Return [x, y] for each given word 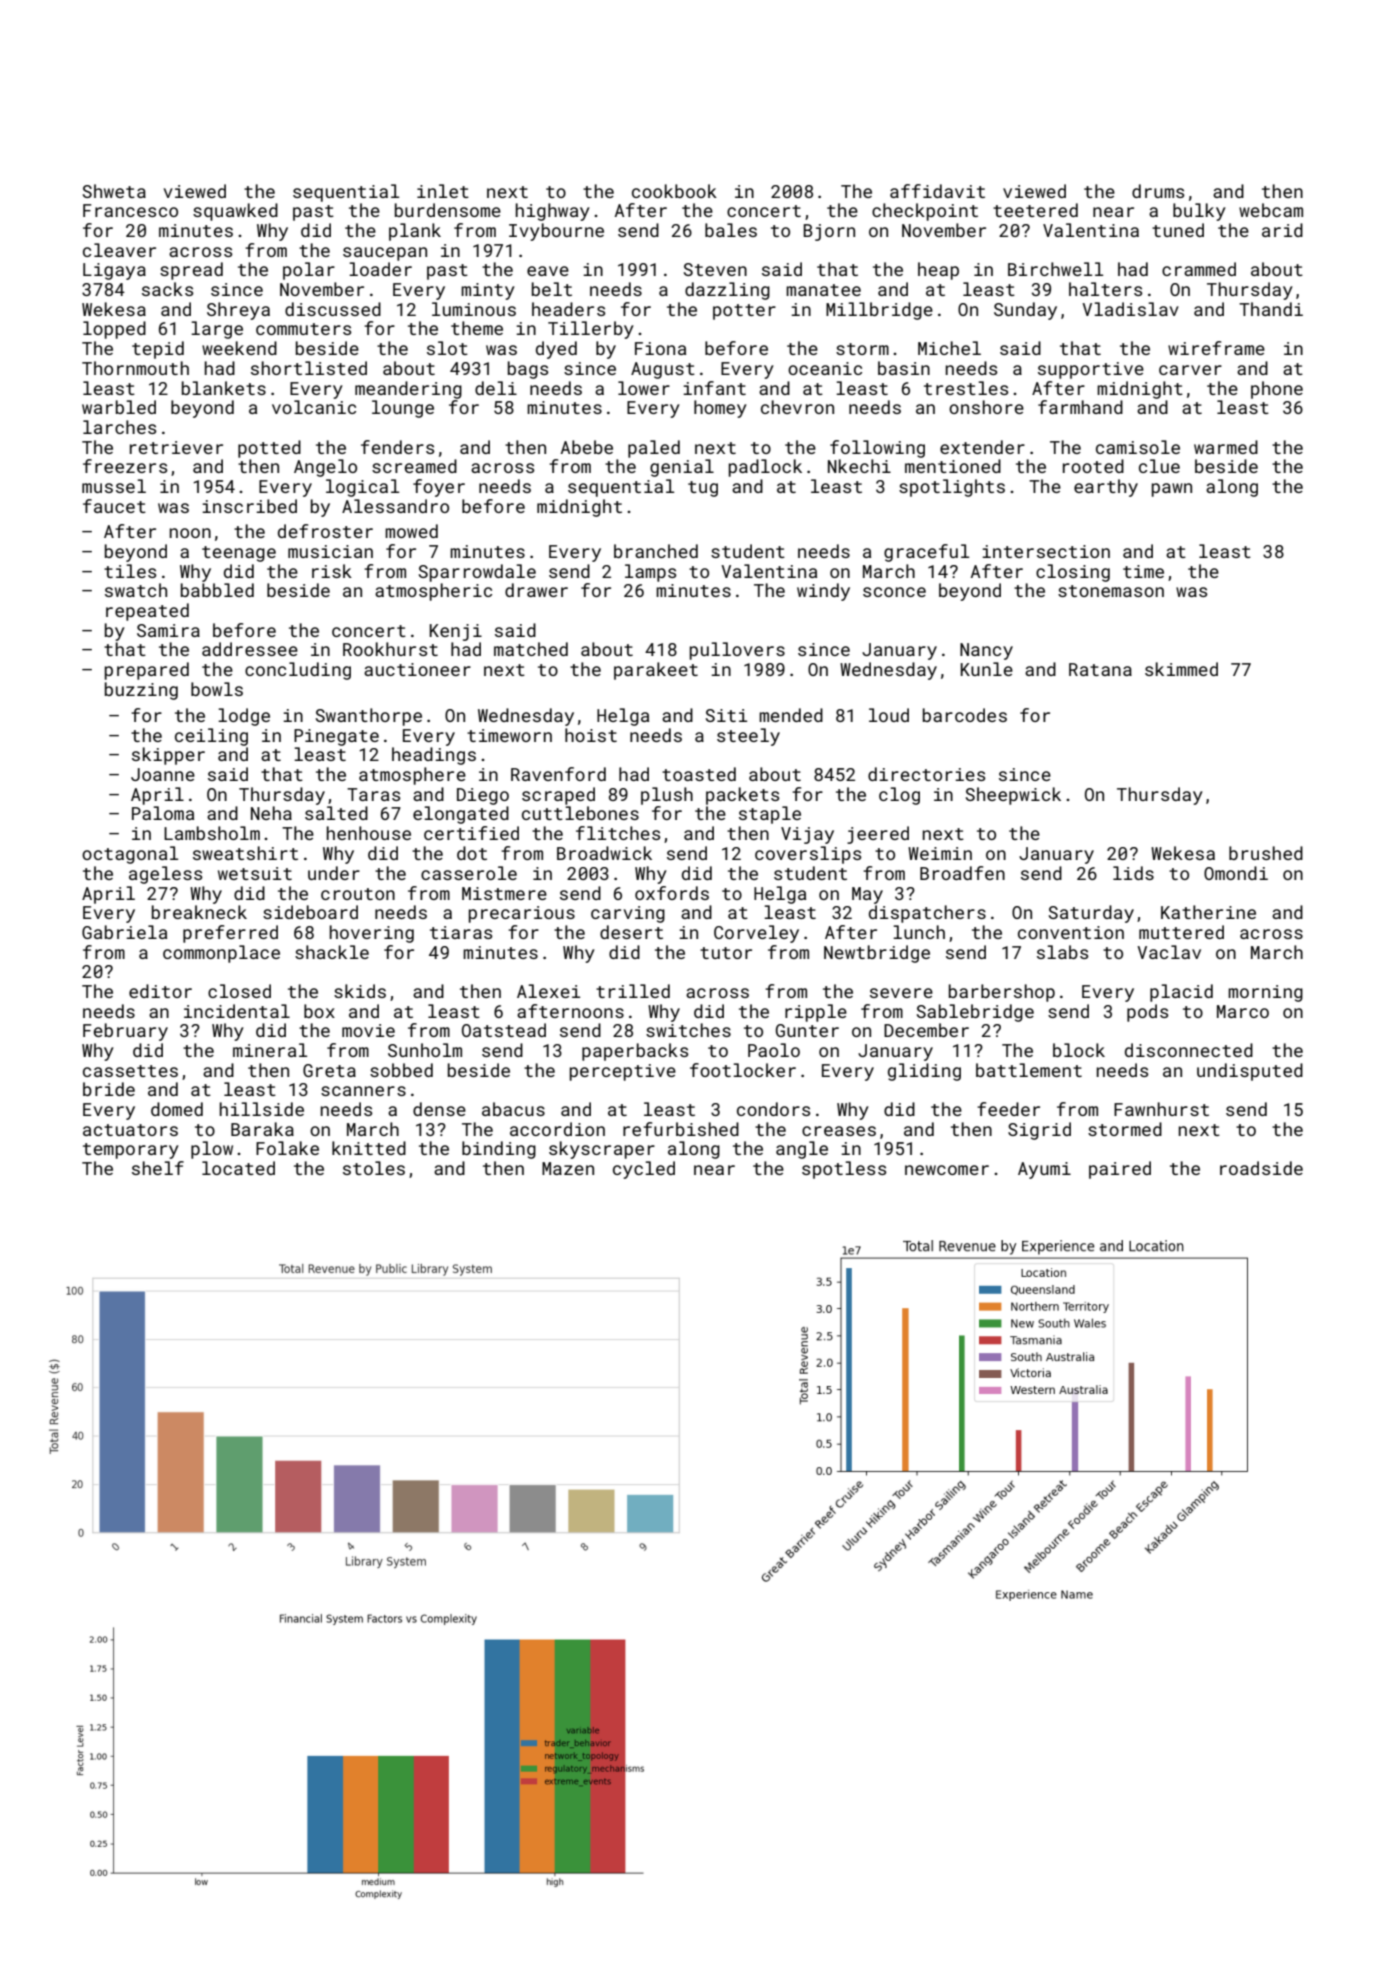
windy [823, 592]
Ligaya [114, 271]
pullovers [737, 651]
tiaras [461, 932]
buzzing [141, 691]
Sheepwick [1013, 796]
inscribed [249, 506]
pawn [1172, 490]
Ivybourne [556, 232]
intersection [1046, 551]
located [238, 1168]
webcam [1271, 210]
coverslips [808, 855]
